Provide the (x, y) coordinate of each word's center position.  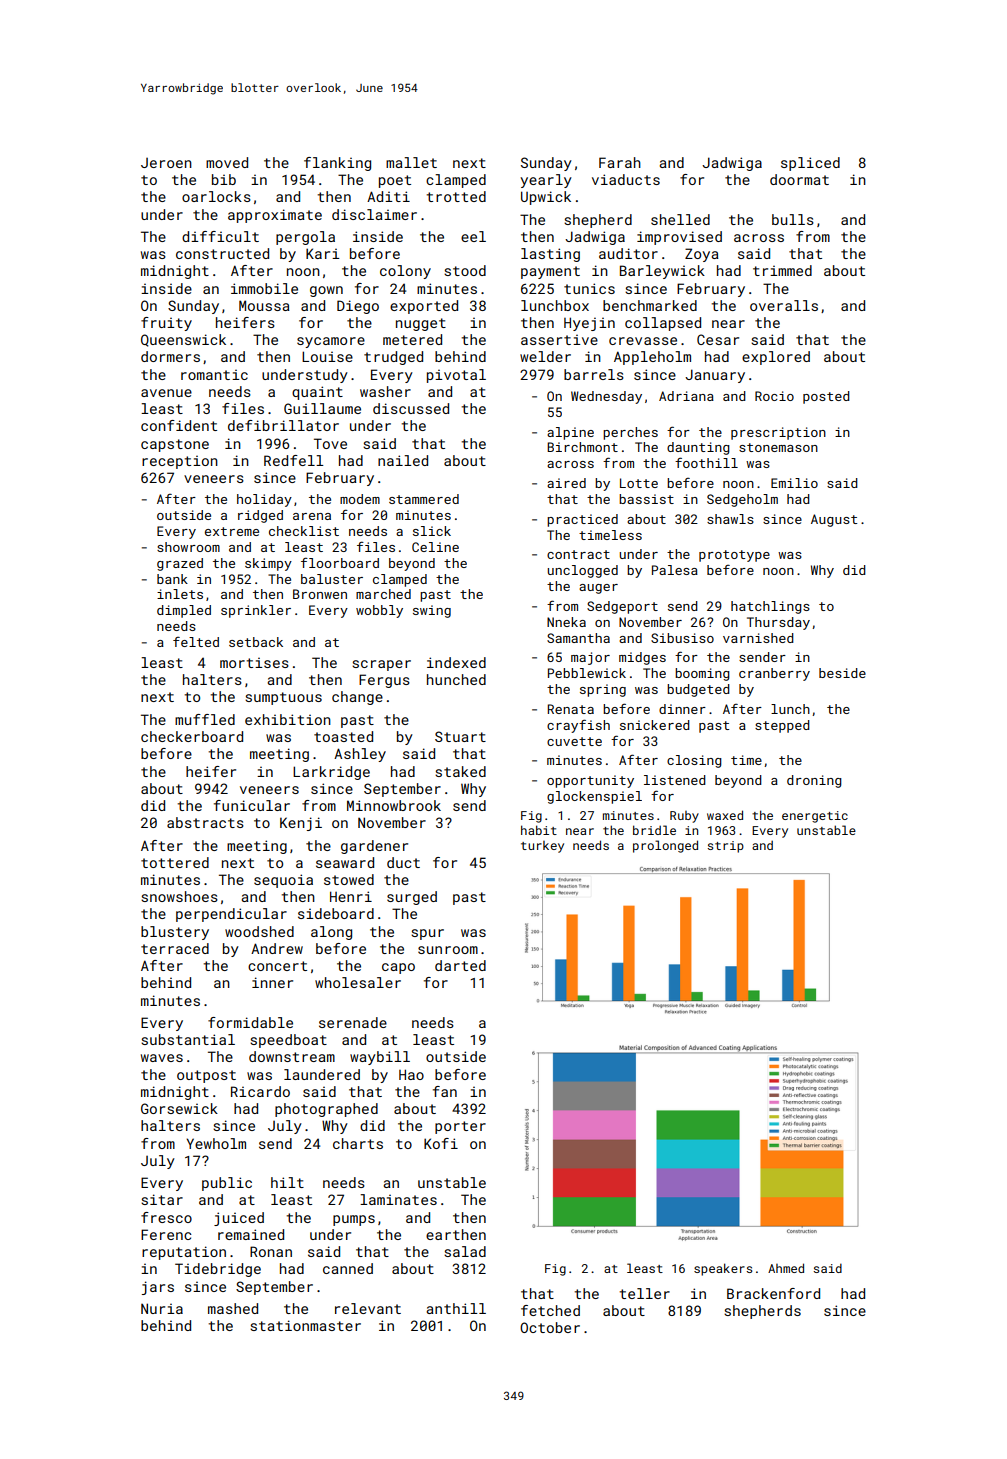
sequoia (283, 881)
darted (460, 965)
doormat (799, 179)
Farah (620, 162)
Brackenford (773, 1293)
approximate (275, 216)
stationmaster (305, 1325)
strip (726, 847)
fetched (550, 1310)
